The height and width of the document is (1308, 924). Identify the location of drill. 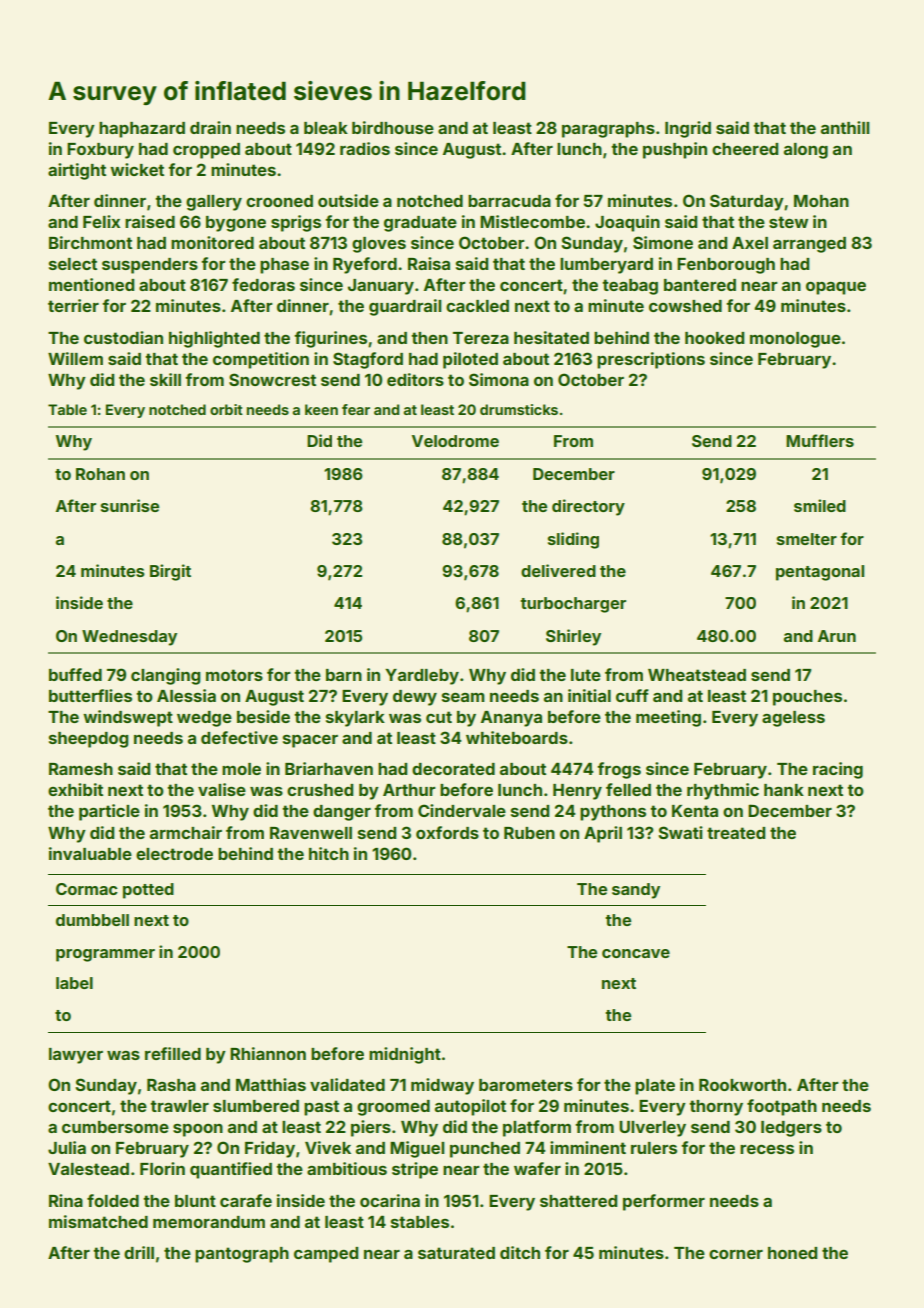
(139, 1252).
